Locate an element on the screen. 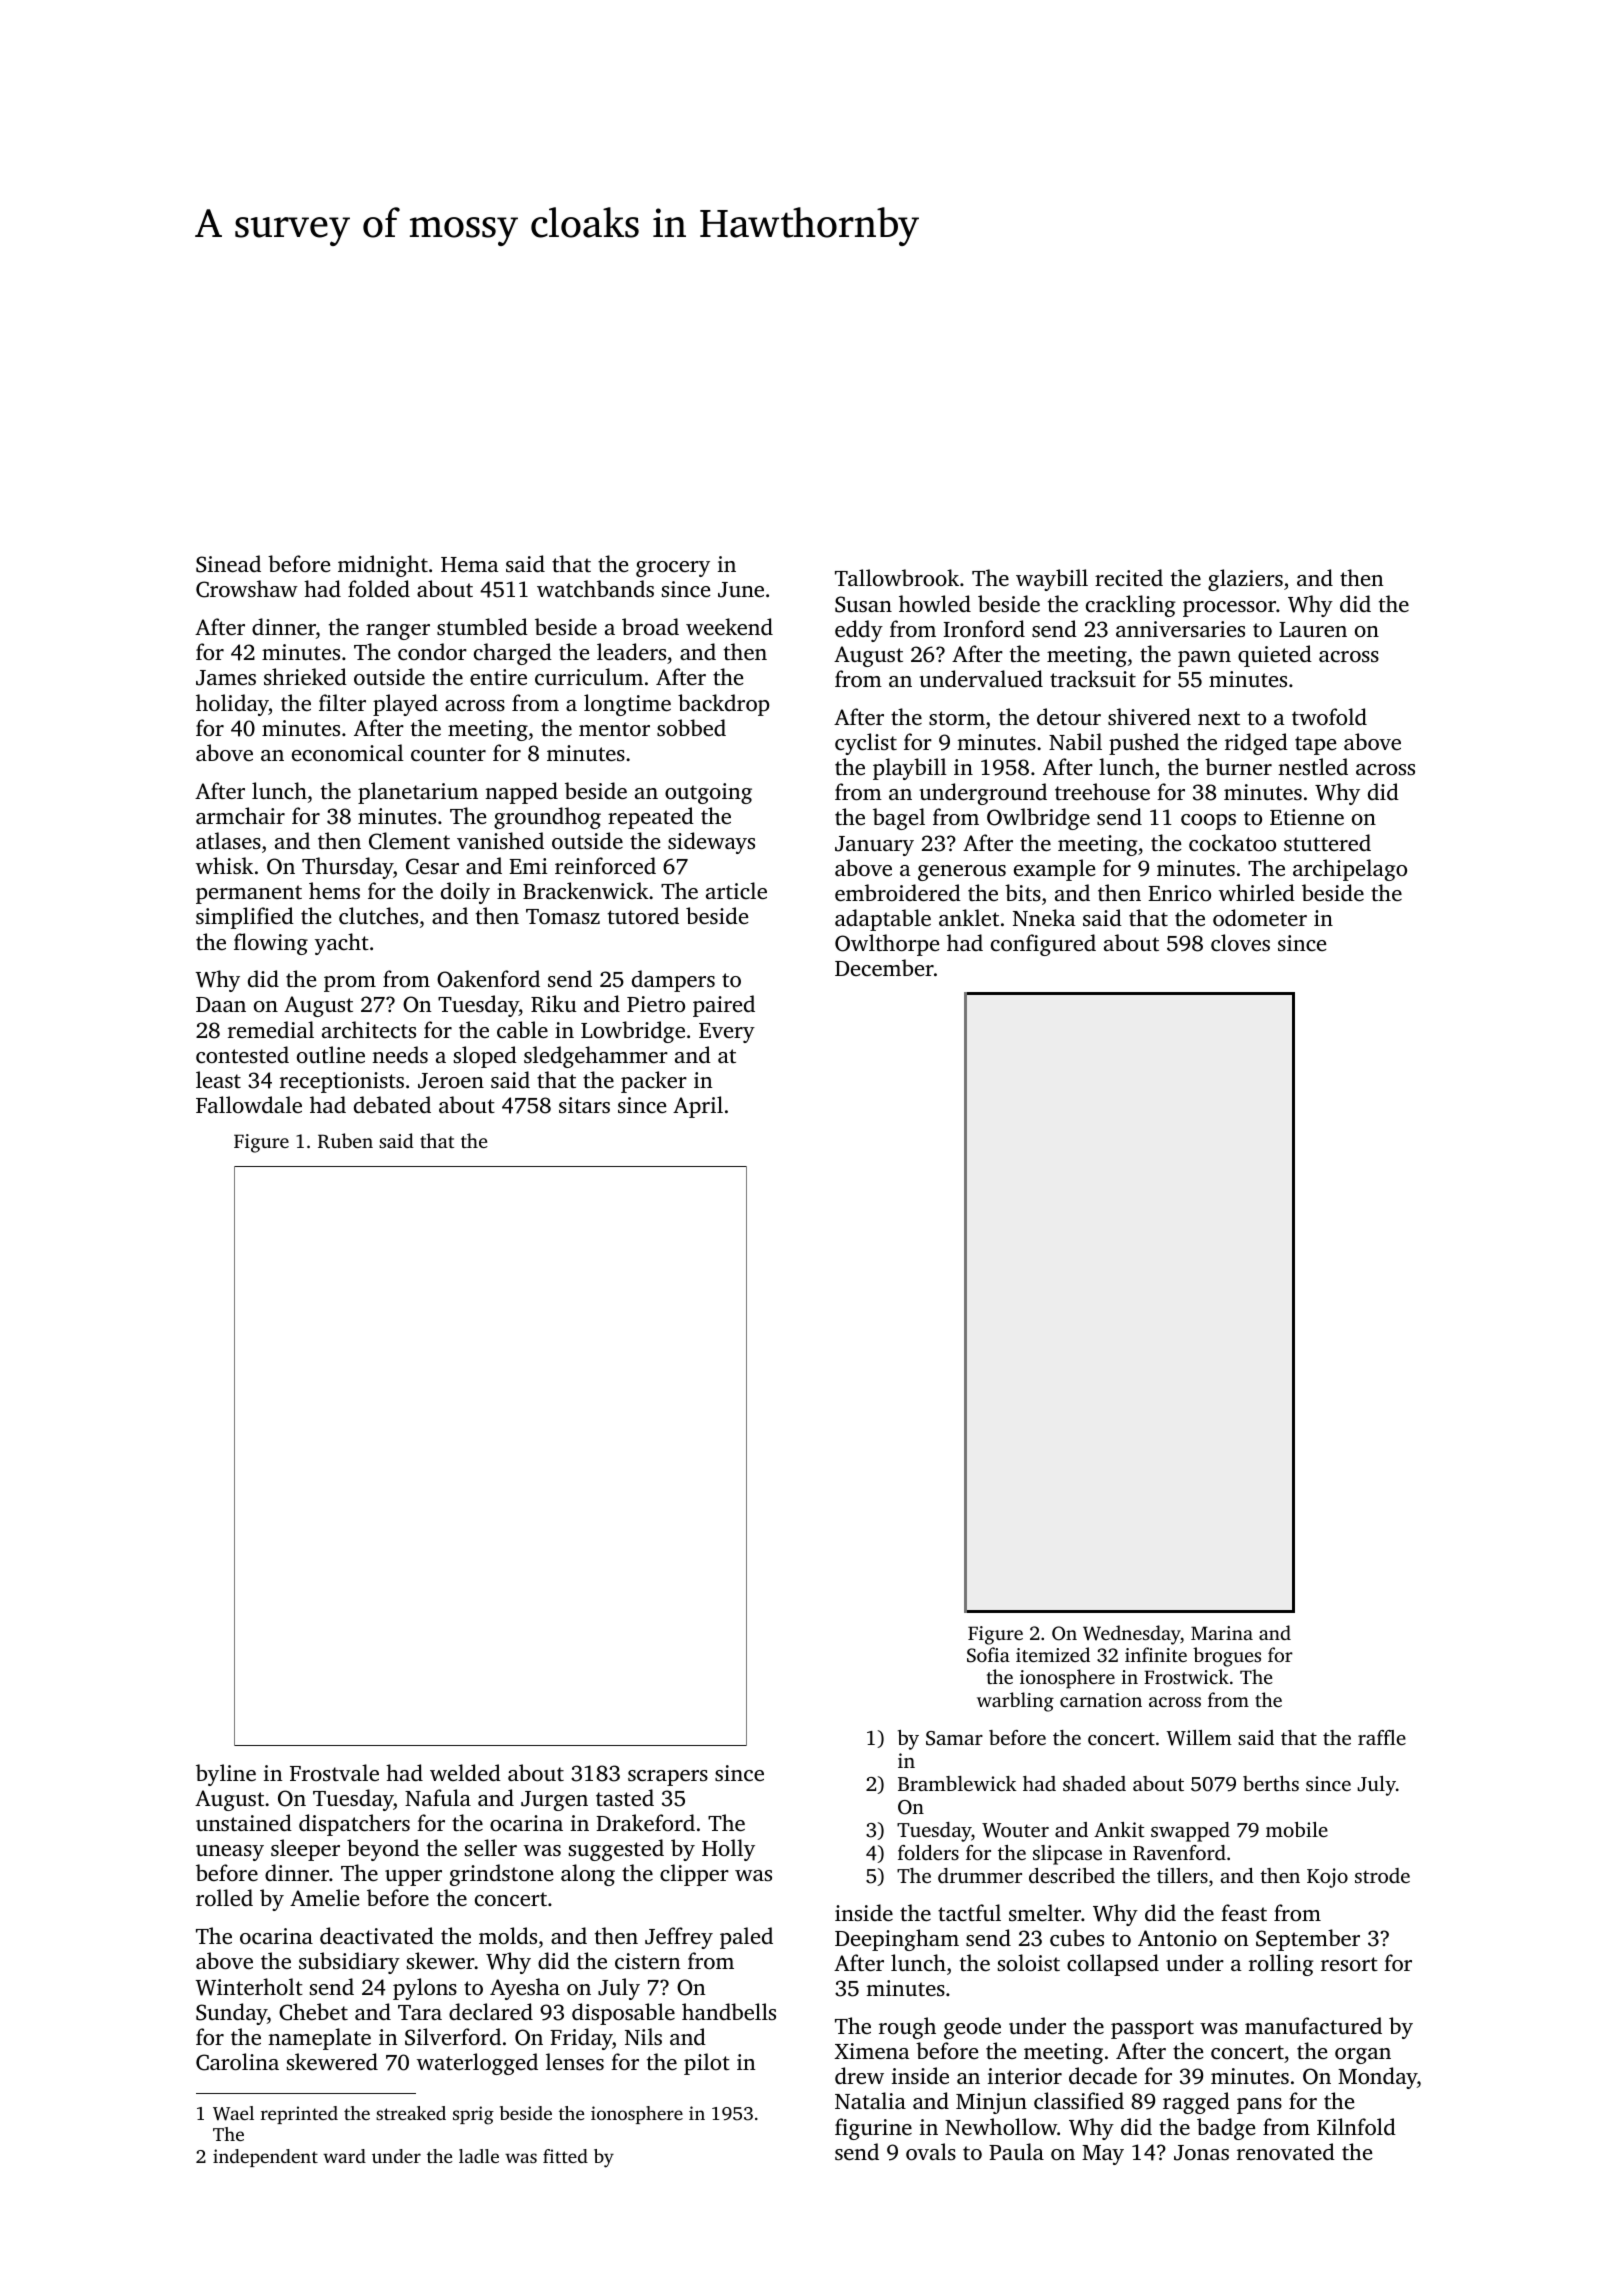  simplified is located at coordinates (245, 918).
